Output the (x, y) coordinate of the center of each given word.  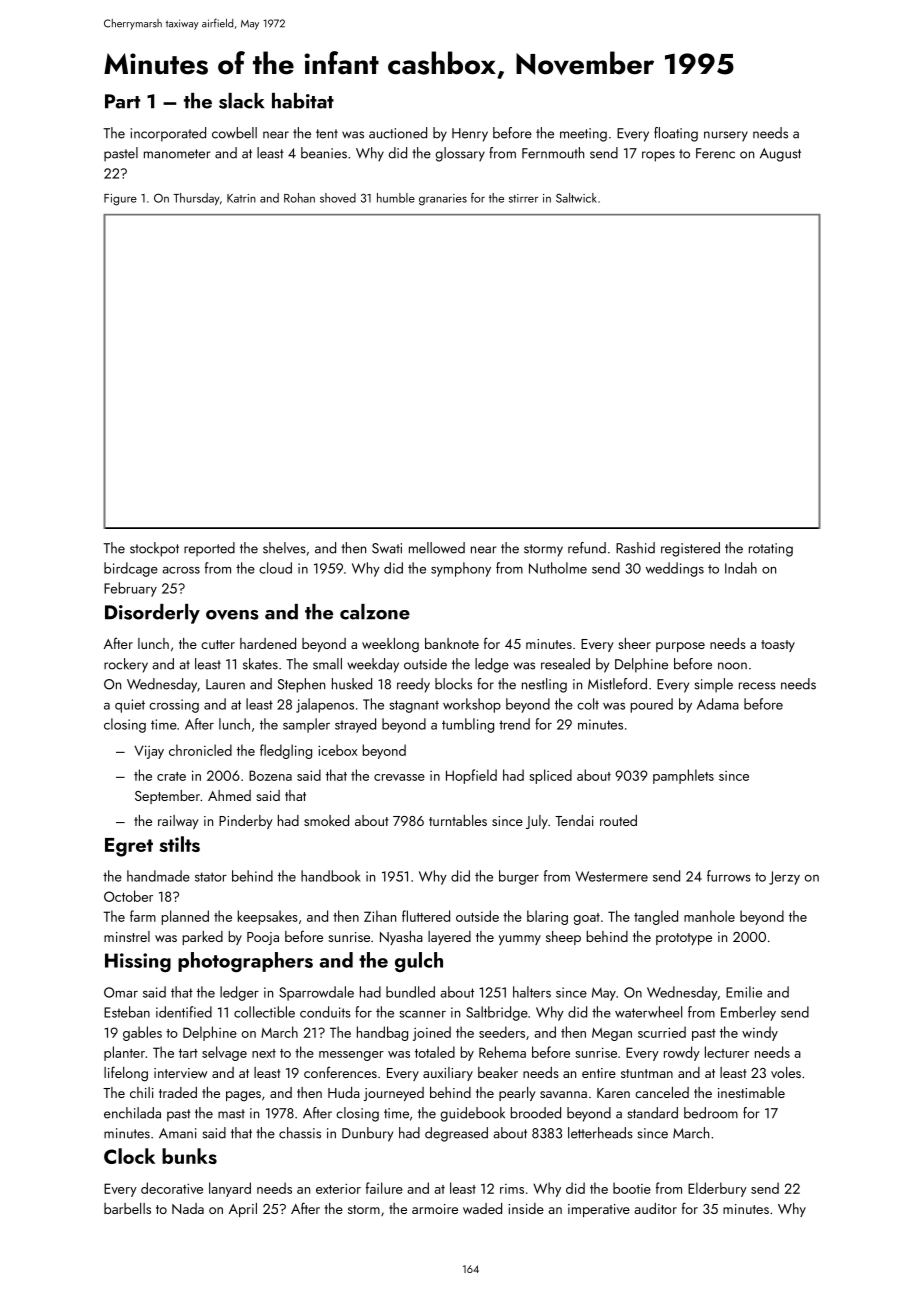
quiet (130, 706)
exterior (338, 1188)
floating (676, 134)
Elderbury (717, 1189)
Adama (718, 704)
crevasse (399, 777)
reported (209, 549)
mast (231, 1114)
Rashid (635, 548)
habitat (303, 101)
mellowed (437, 548)
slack (241, 101)
